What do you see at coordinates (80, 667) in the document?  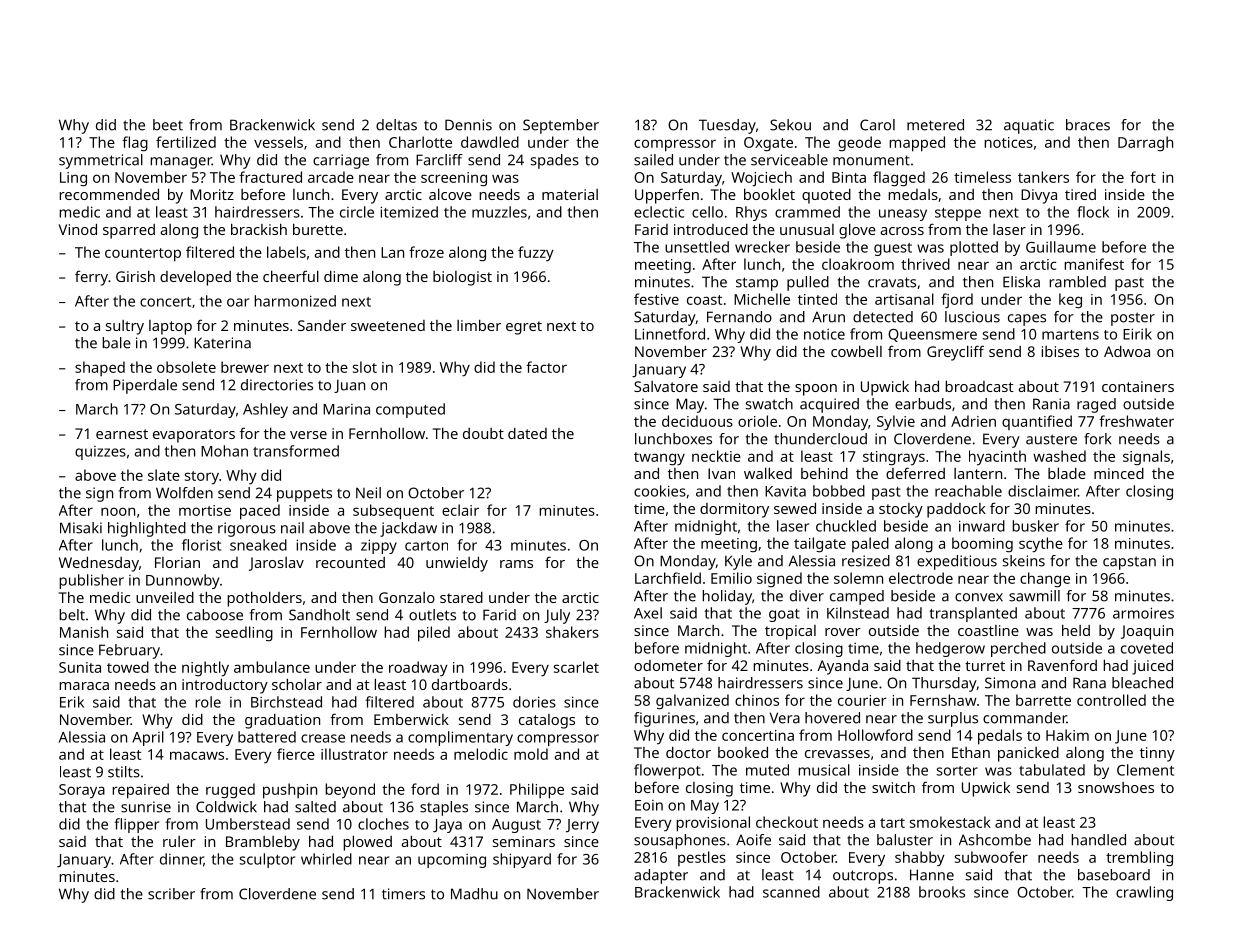 I see `Sunita` at bounding box center [80, 667].
